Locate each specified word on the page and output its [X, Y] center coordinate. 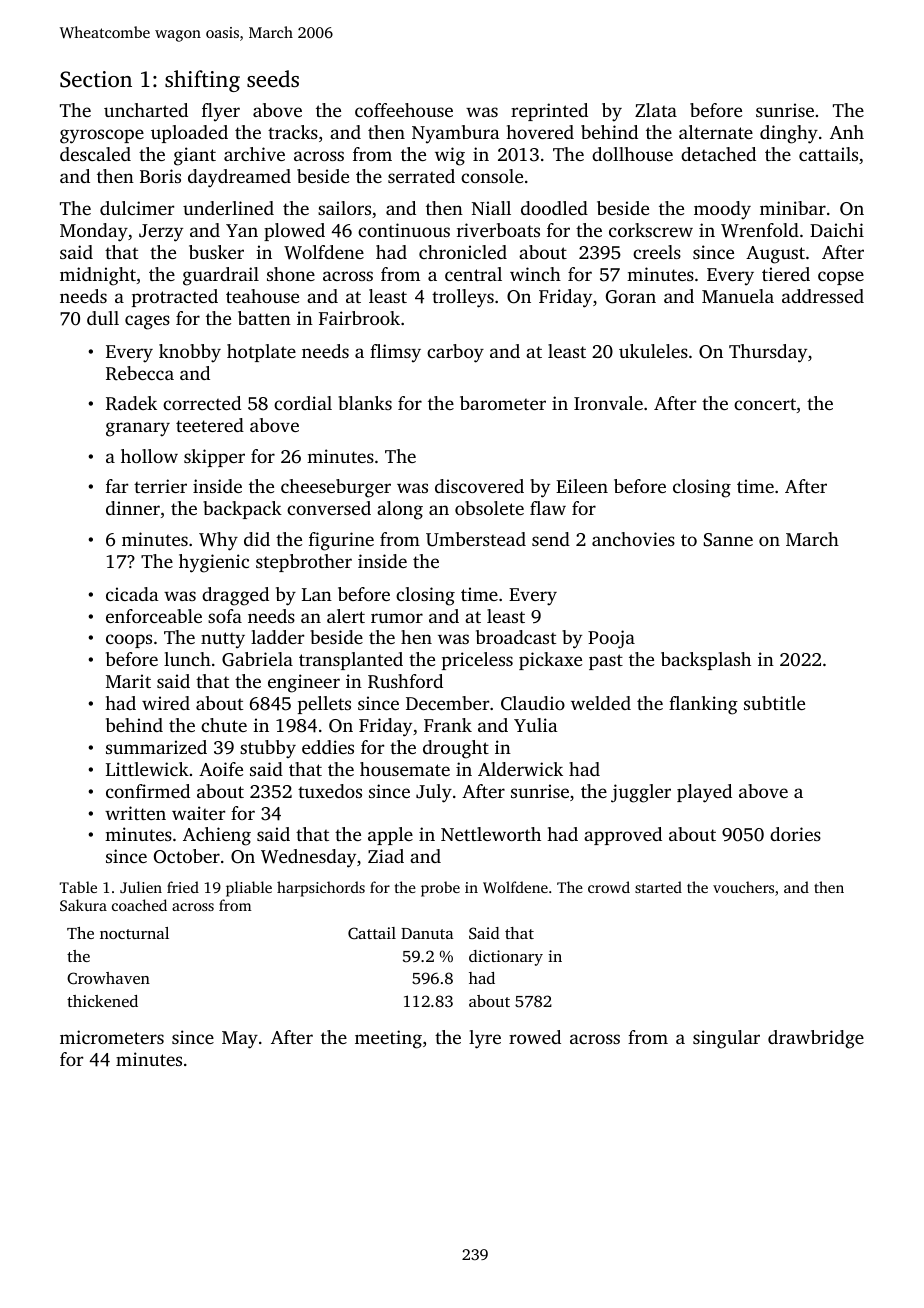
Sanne [728, 540]
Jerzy [161, 233]
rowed [535, 1037]
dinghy [789, 134]
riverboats [498, 230]
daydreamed [239, 178]
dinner [133, 508]
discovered [479, 486]
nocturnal [134, 933]
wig [450, 156]
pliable [249, 889]
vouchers [743, 887]
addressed [823, 296]
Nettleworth [491, 834]
